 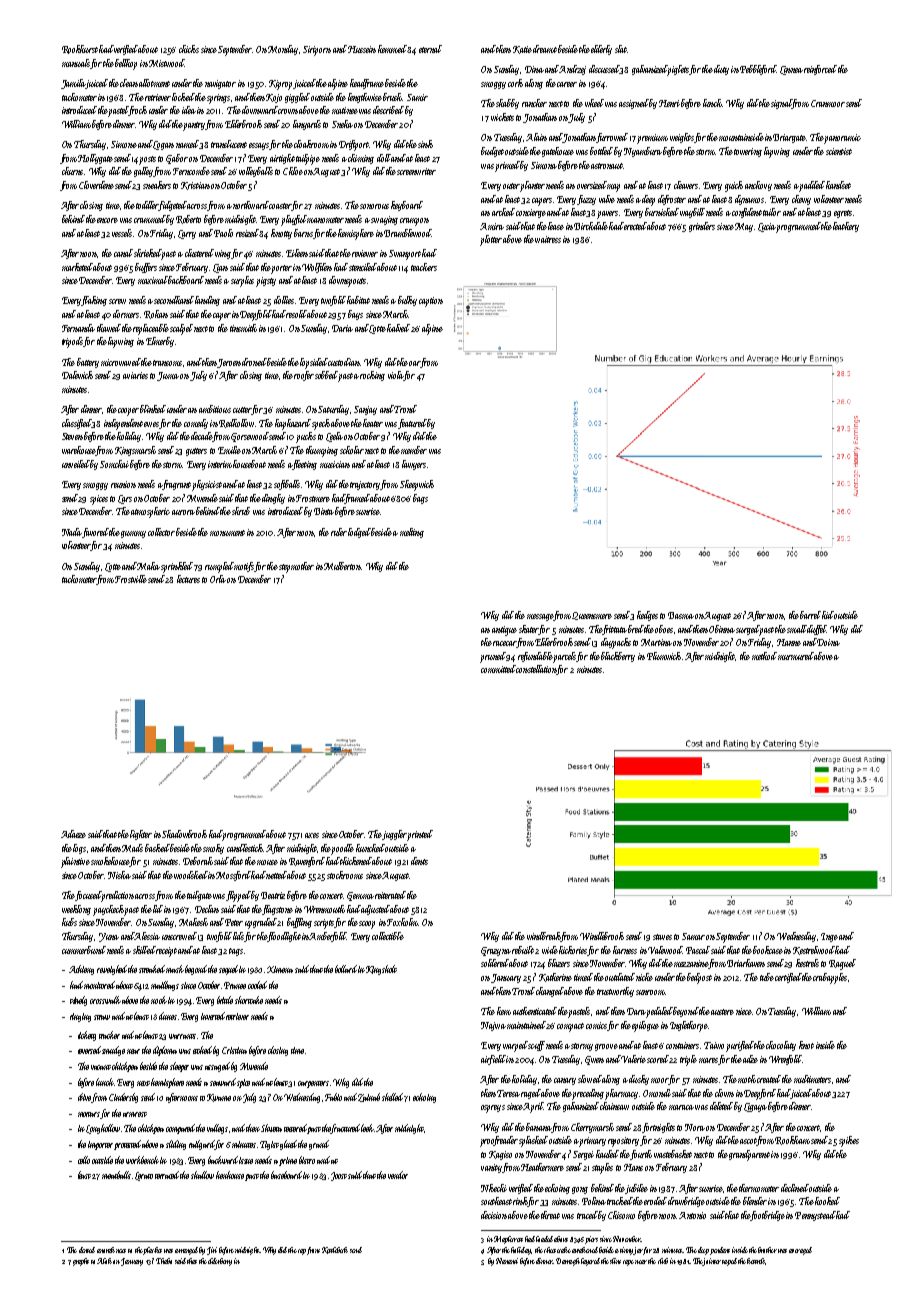 I want to click on staves, so click(x=662, y=937).
